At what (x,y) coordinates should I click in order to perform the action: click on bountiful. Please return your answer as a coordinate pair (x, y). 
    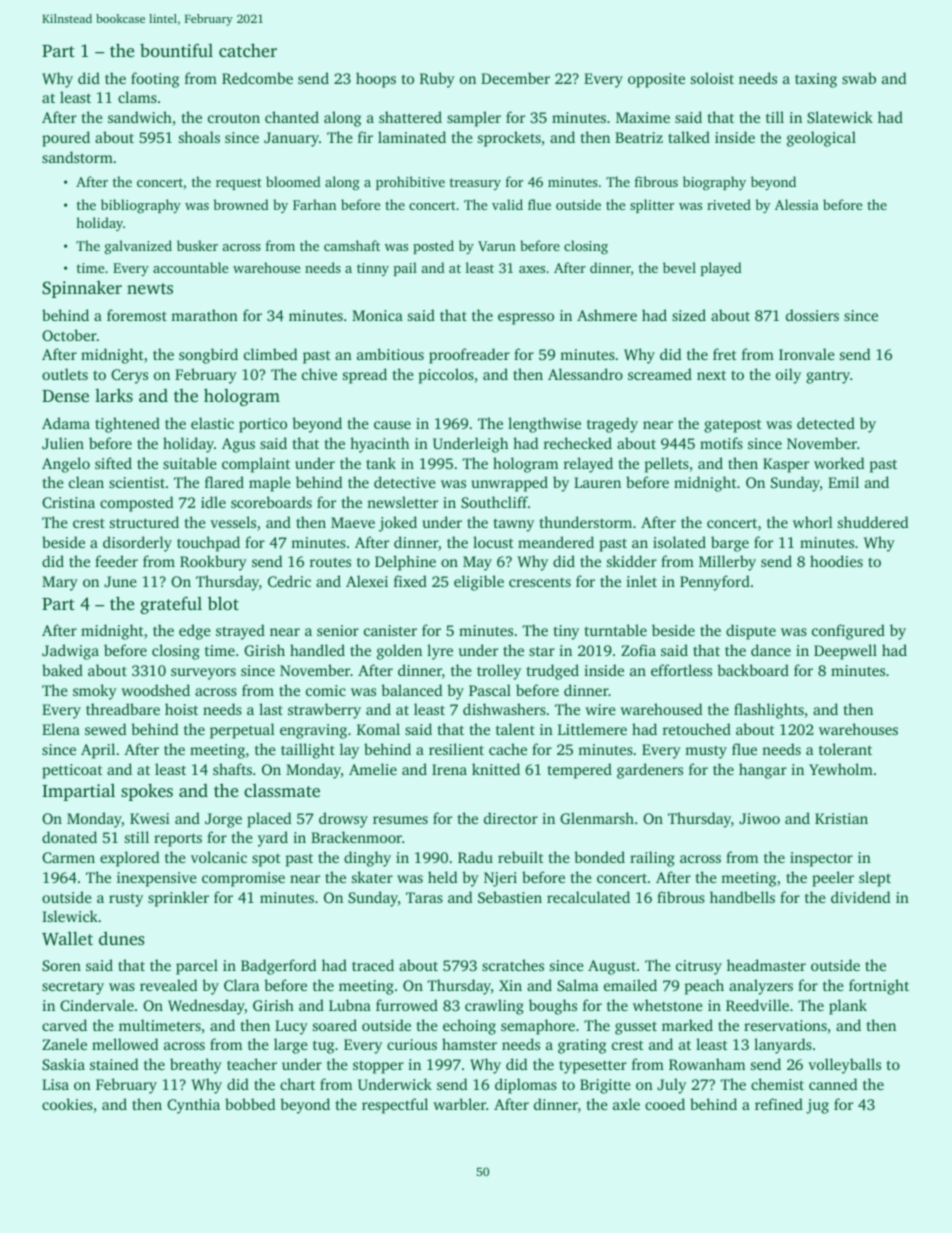
    Looking at the image, I should click on (176, 50).
